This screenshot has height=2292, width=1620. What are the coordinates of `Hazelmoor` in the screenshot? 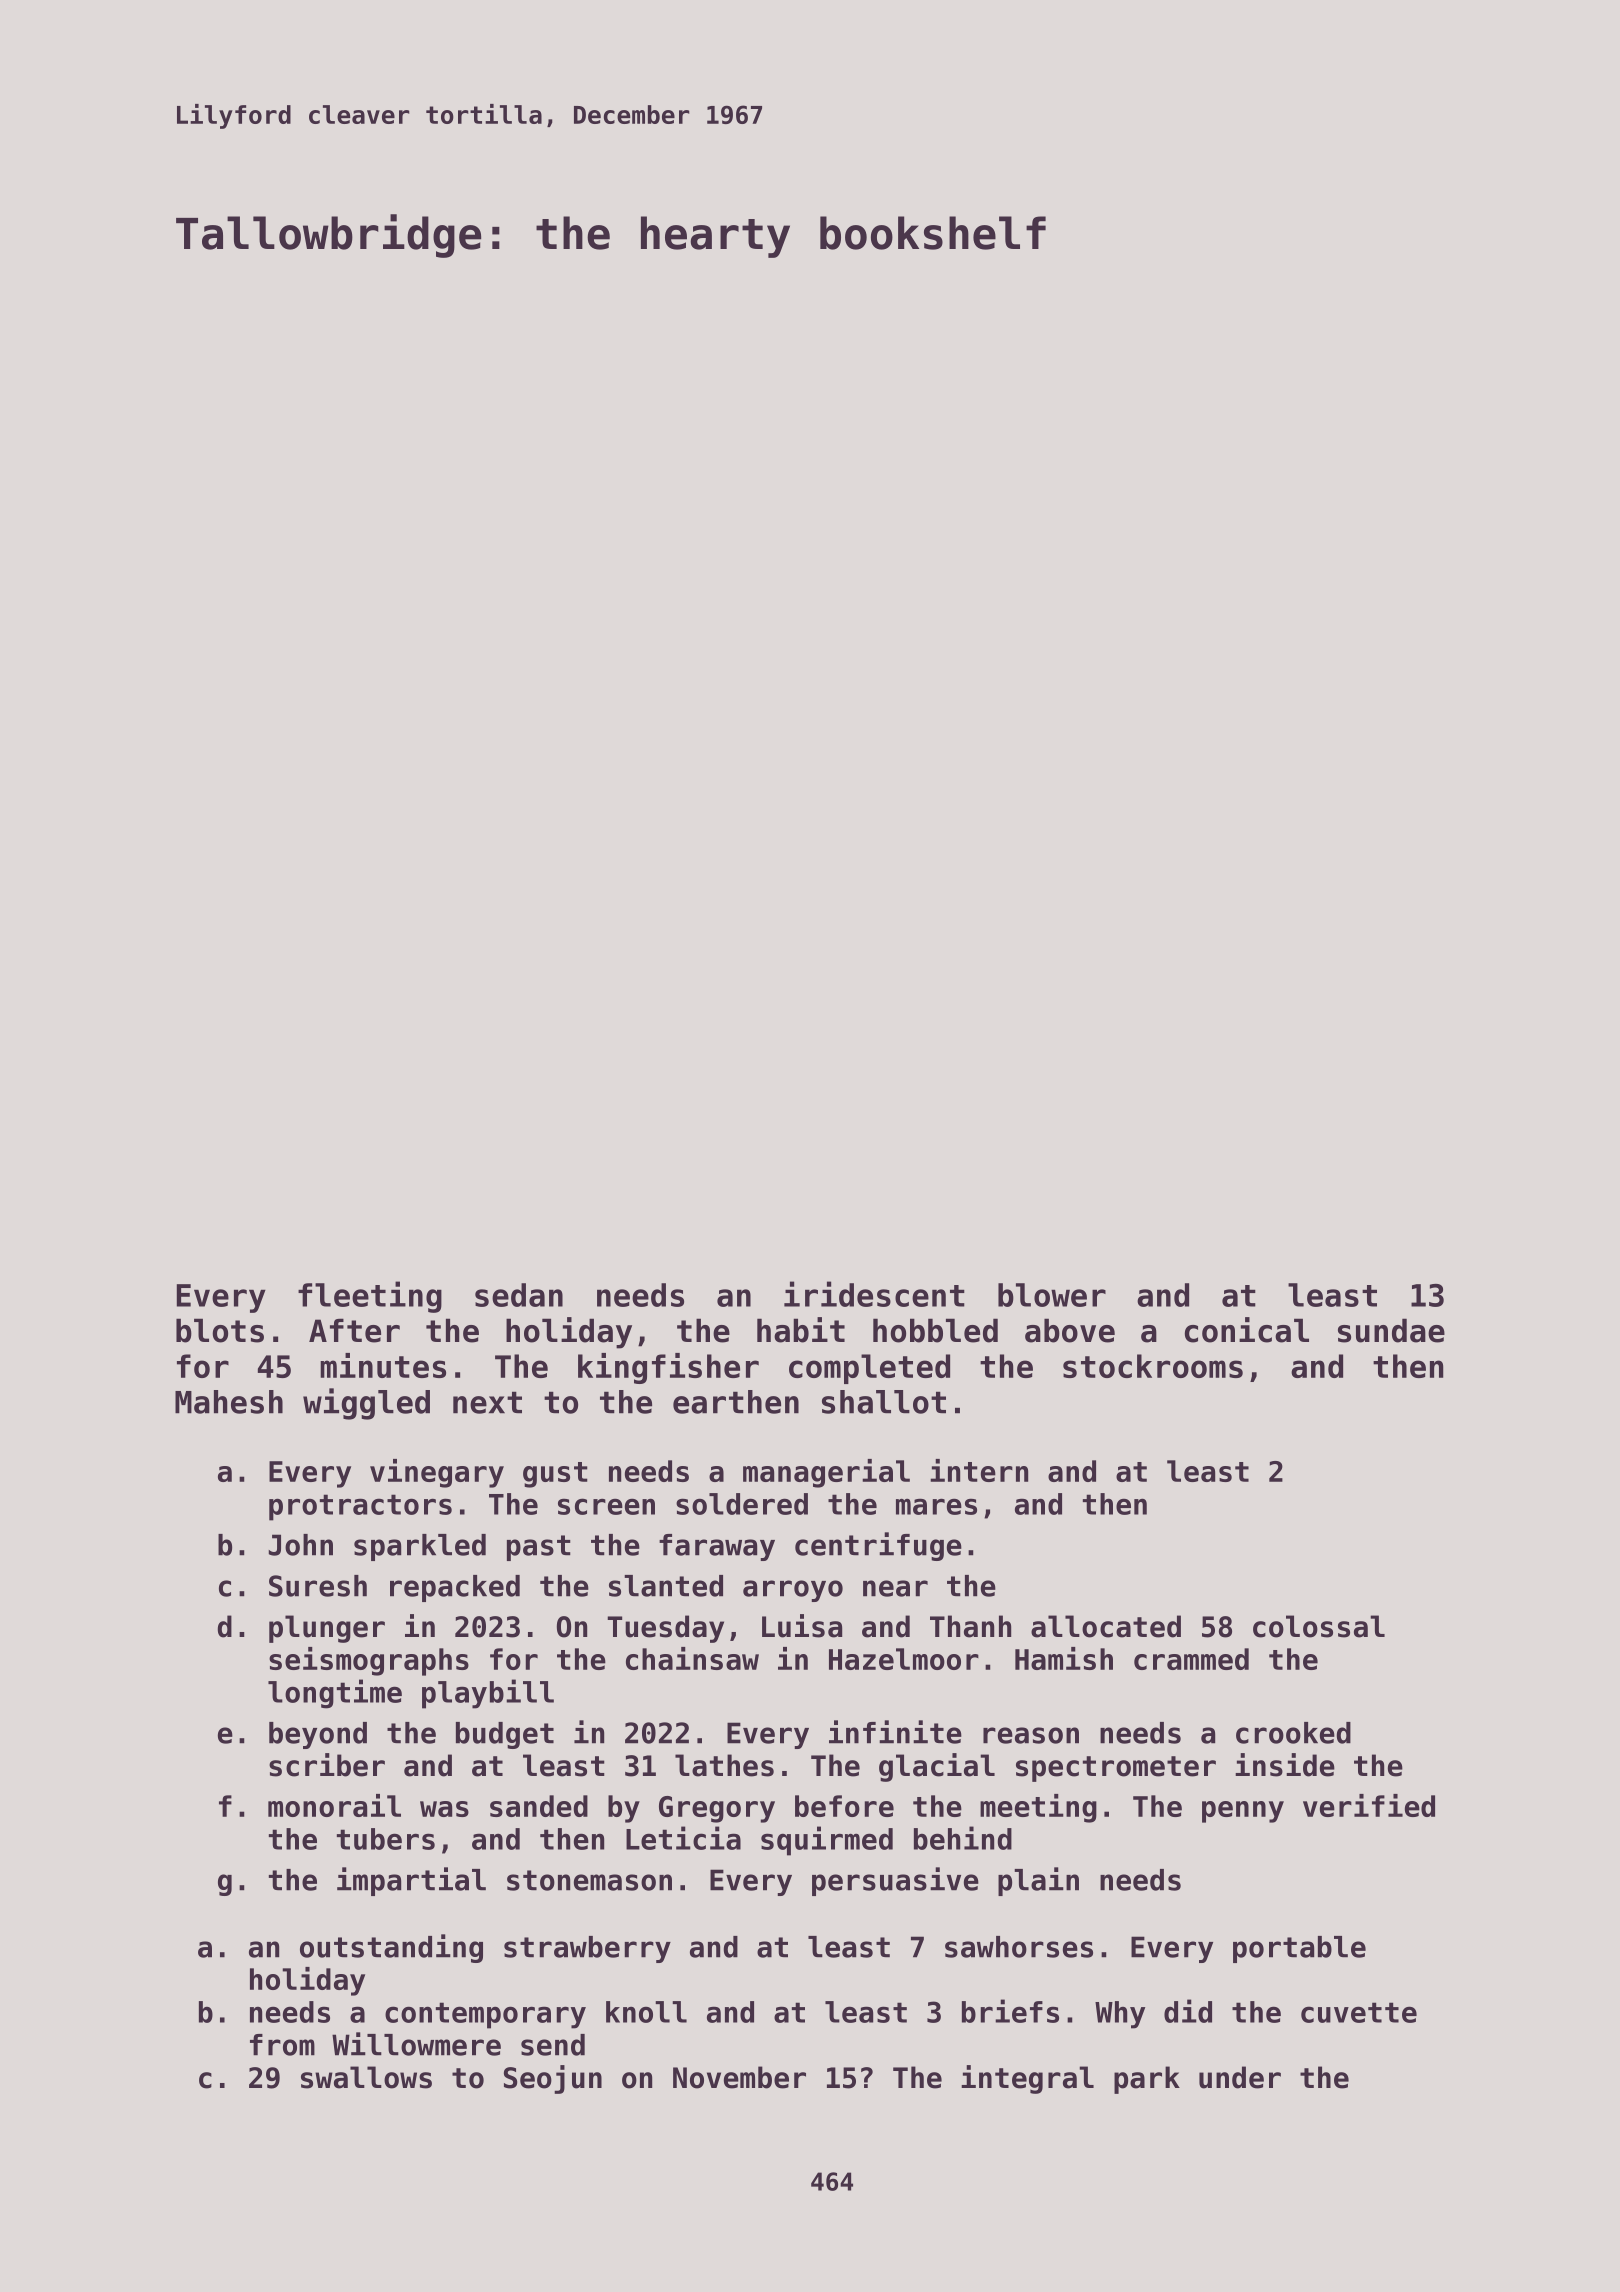 It's located at (904, 1659).
